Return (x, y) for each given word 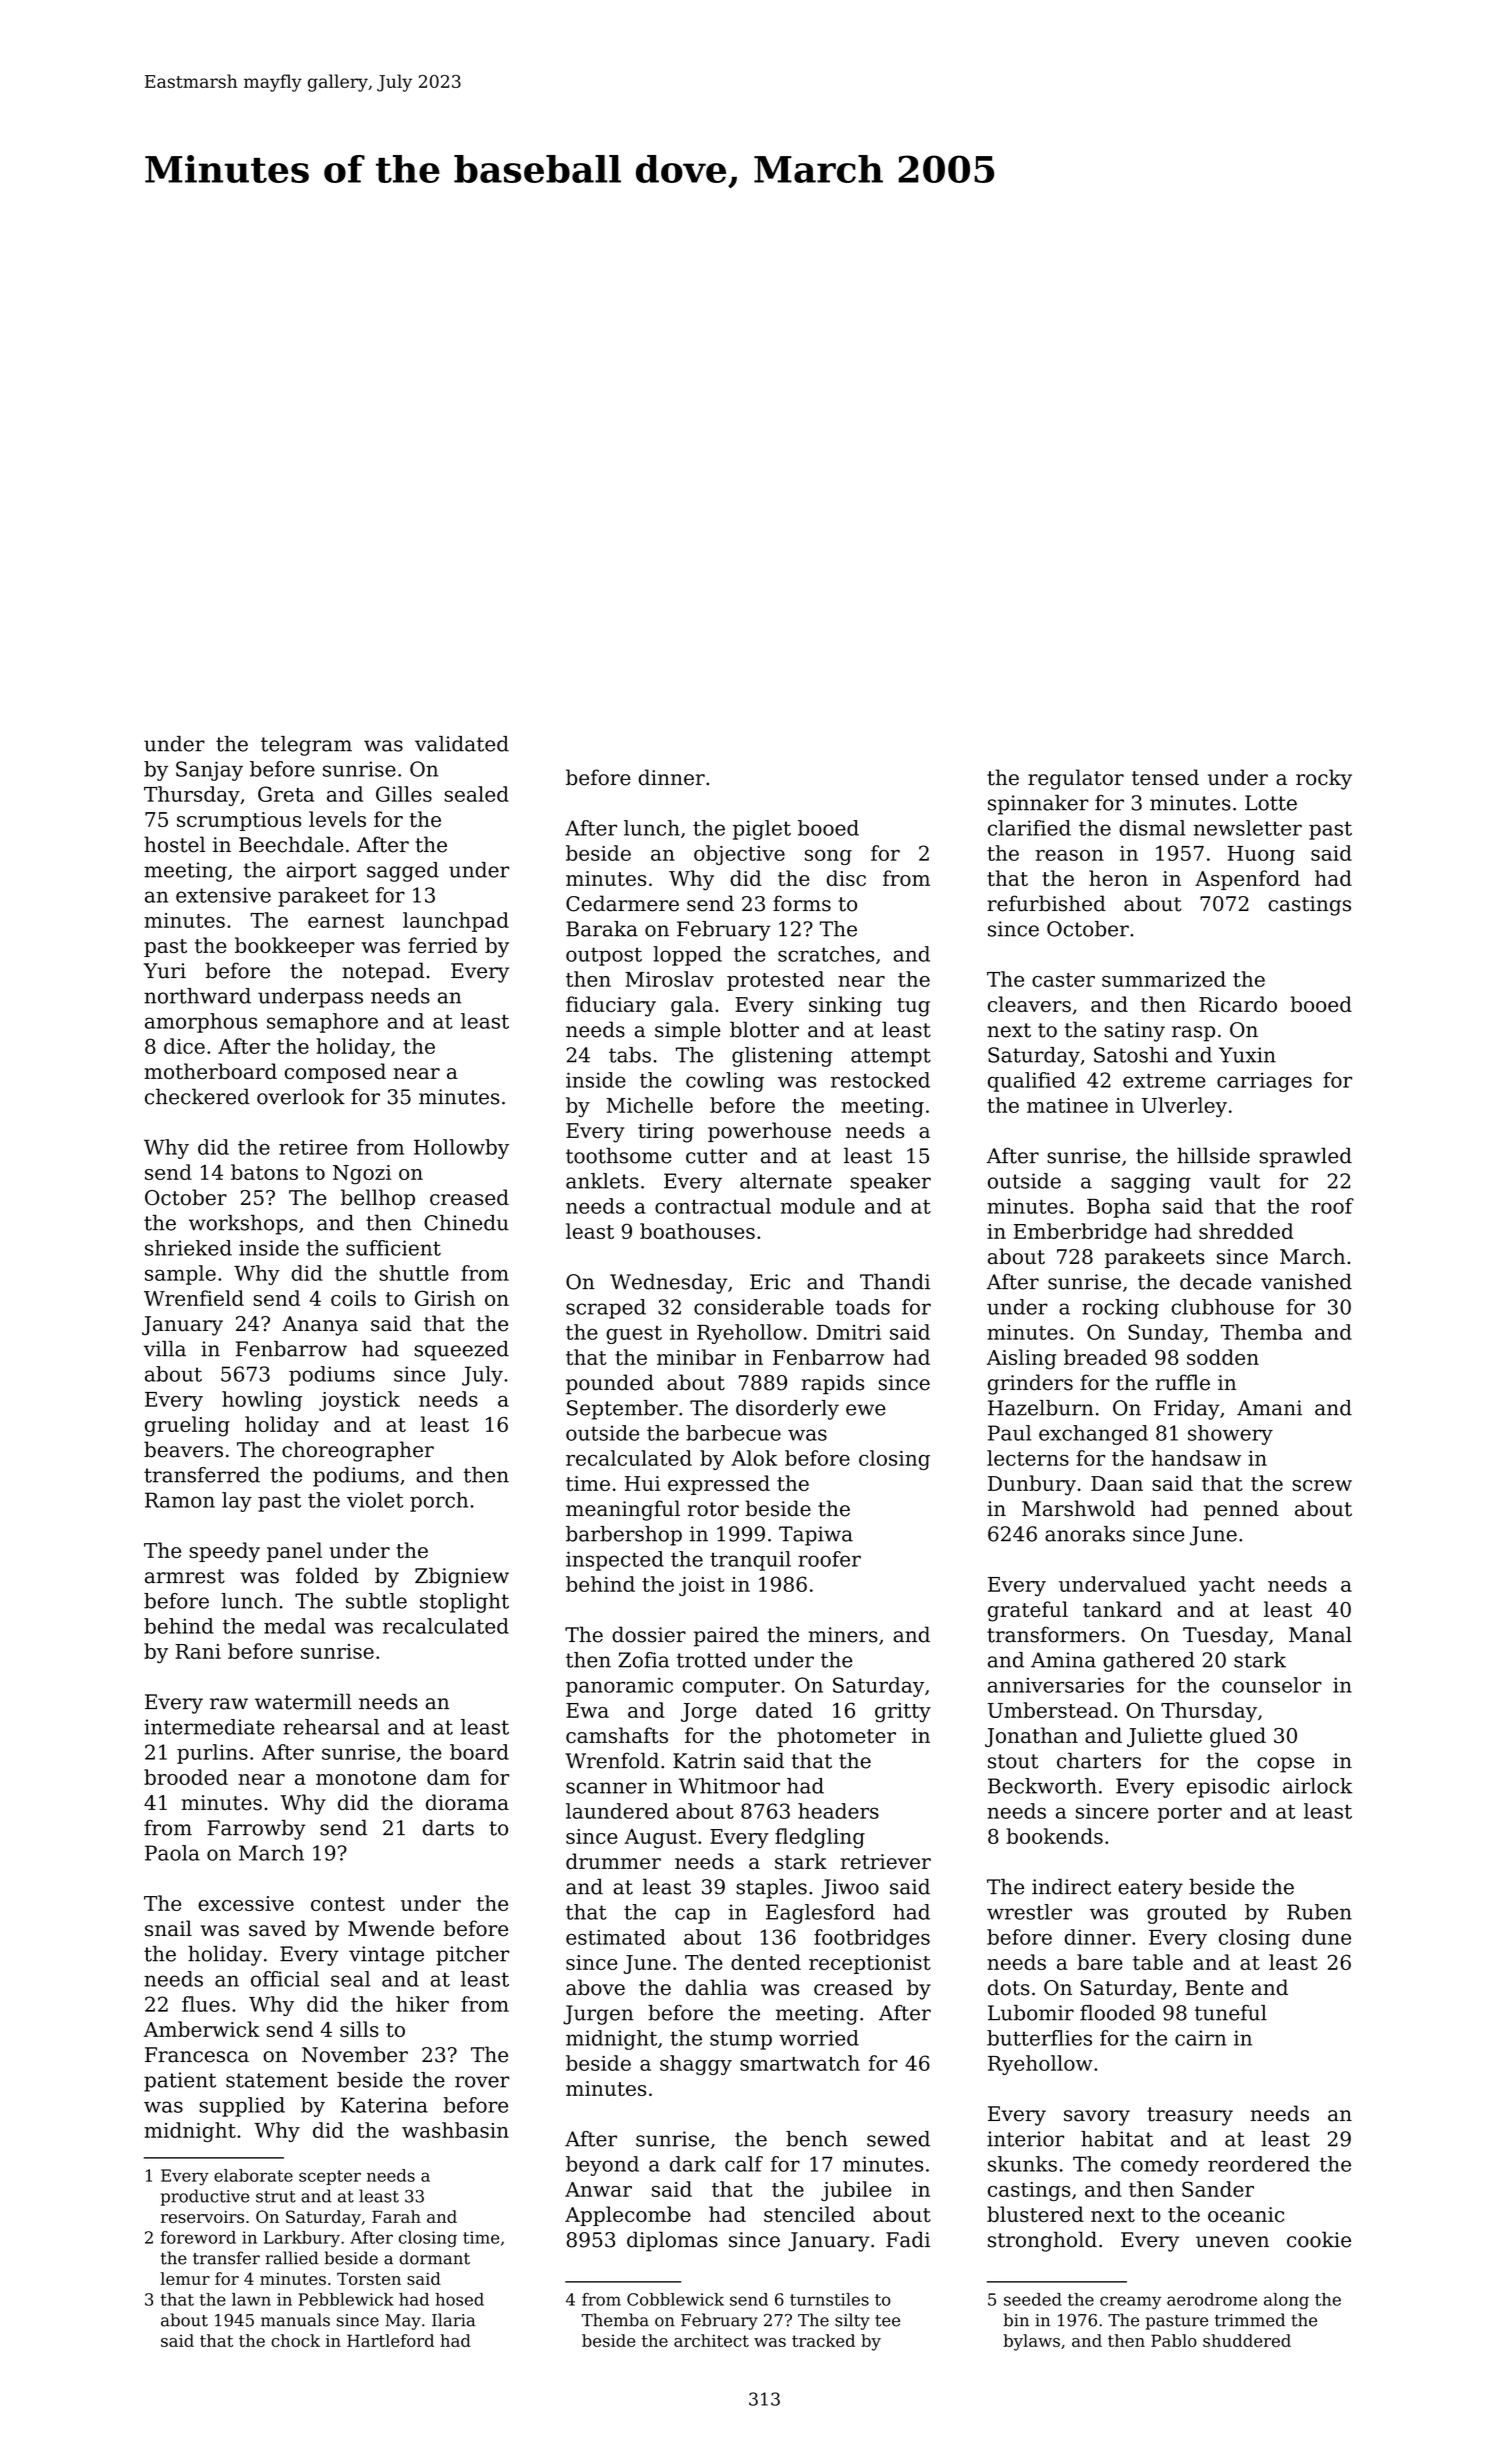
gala (692, 1006)
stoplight (464, 1603)
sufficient (393, 1248)
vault (1234, 1181)
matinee (1067, 1105)
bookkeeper (294, 947)
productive (205, 2197)
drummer (613, 1861)
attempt (891, 1057)
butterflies (1039, 2038)
